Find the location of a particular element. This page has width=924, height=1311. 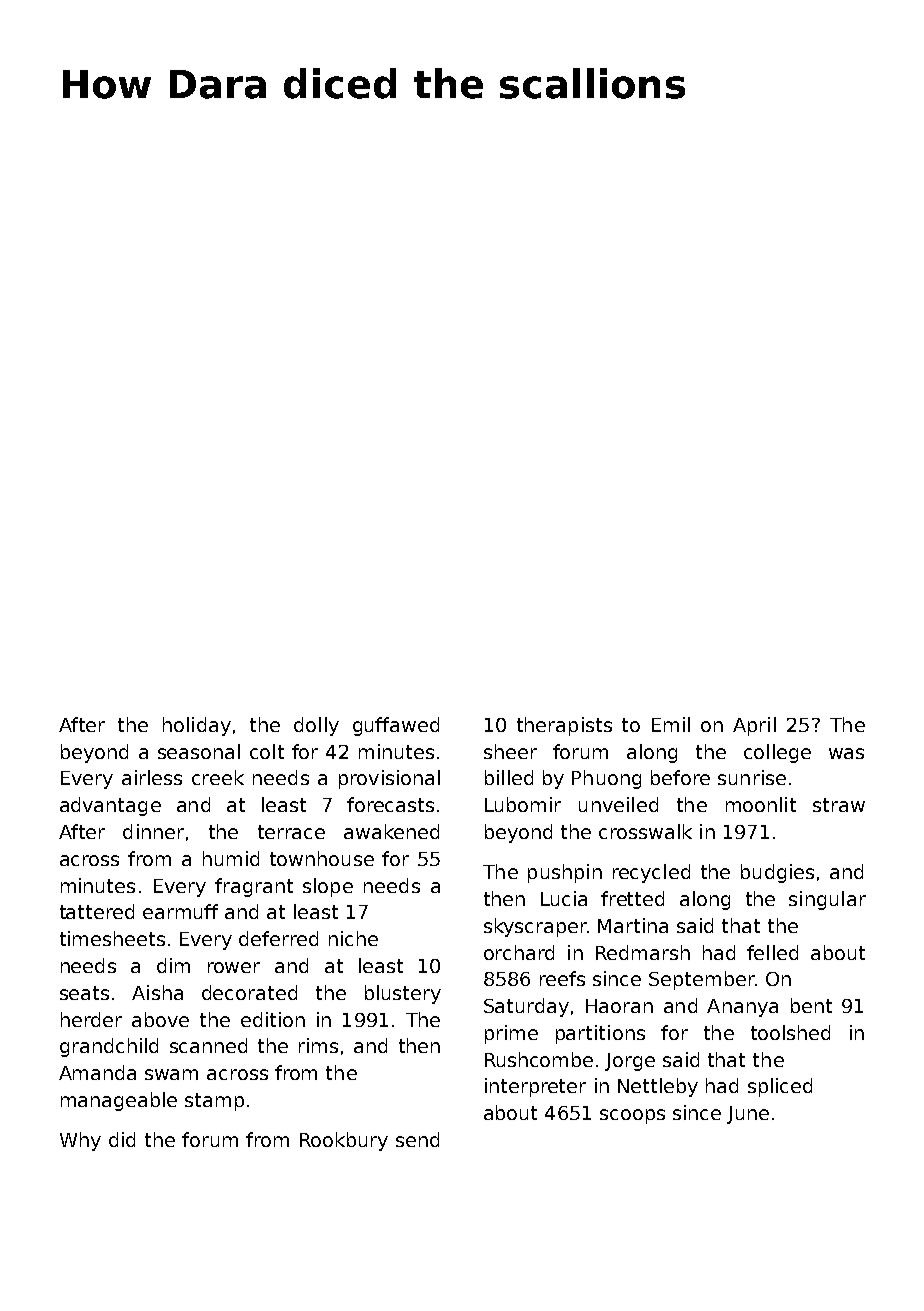

April is located at coordinates (754, 726).
